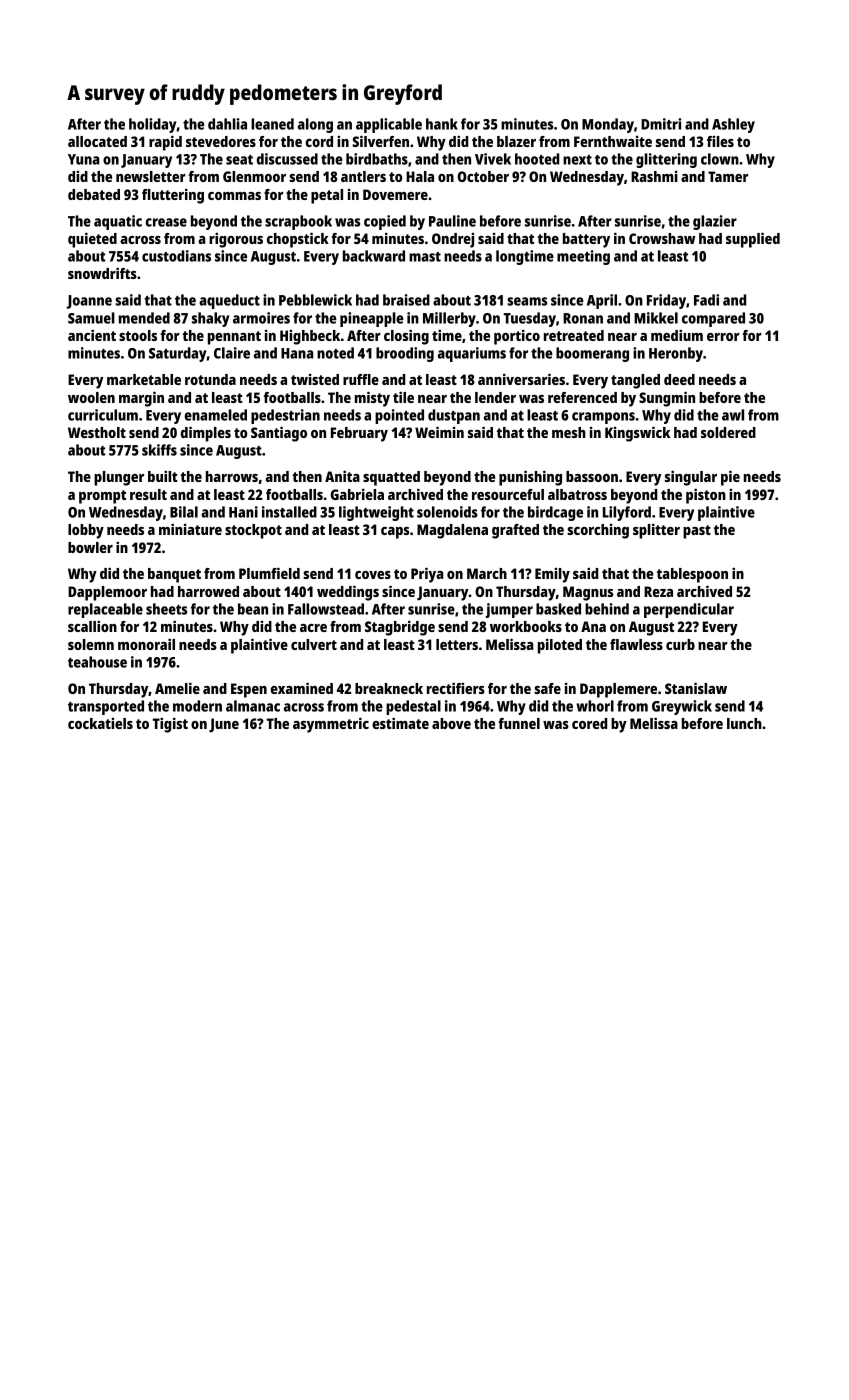 The height and width of the screenshot is (1400, 849). Describe the element at coordinates (635, 381) in the screenshot. I see `tangled` at that location.
